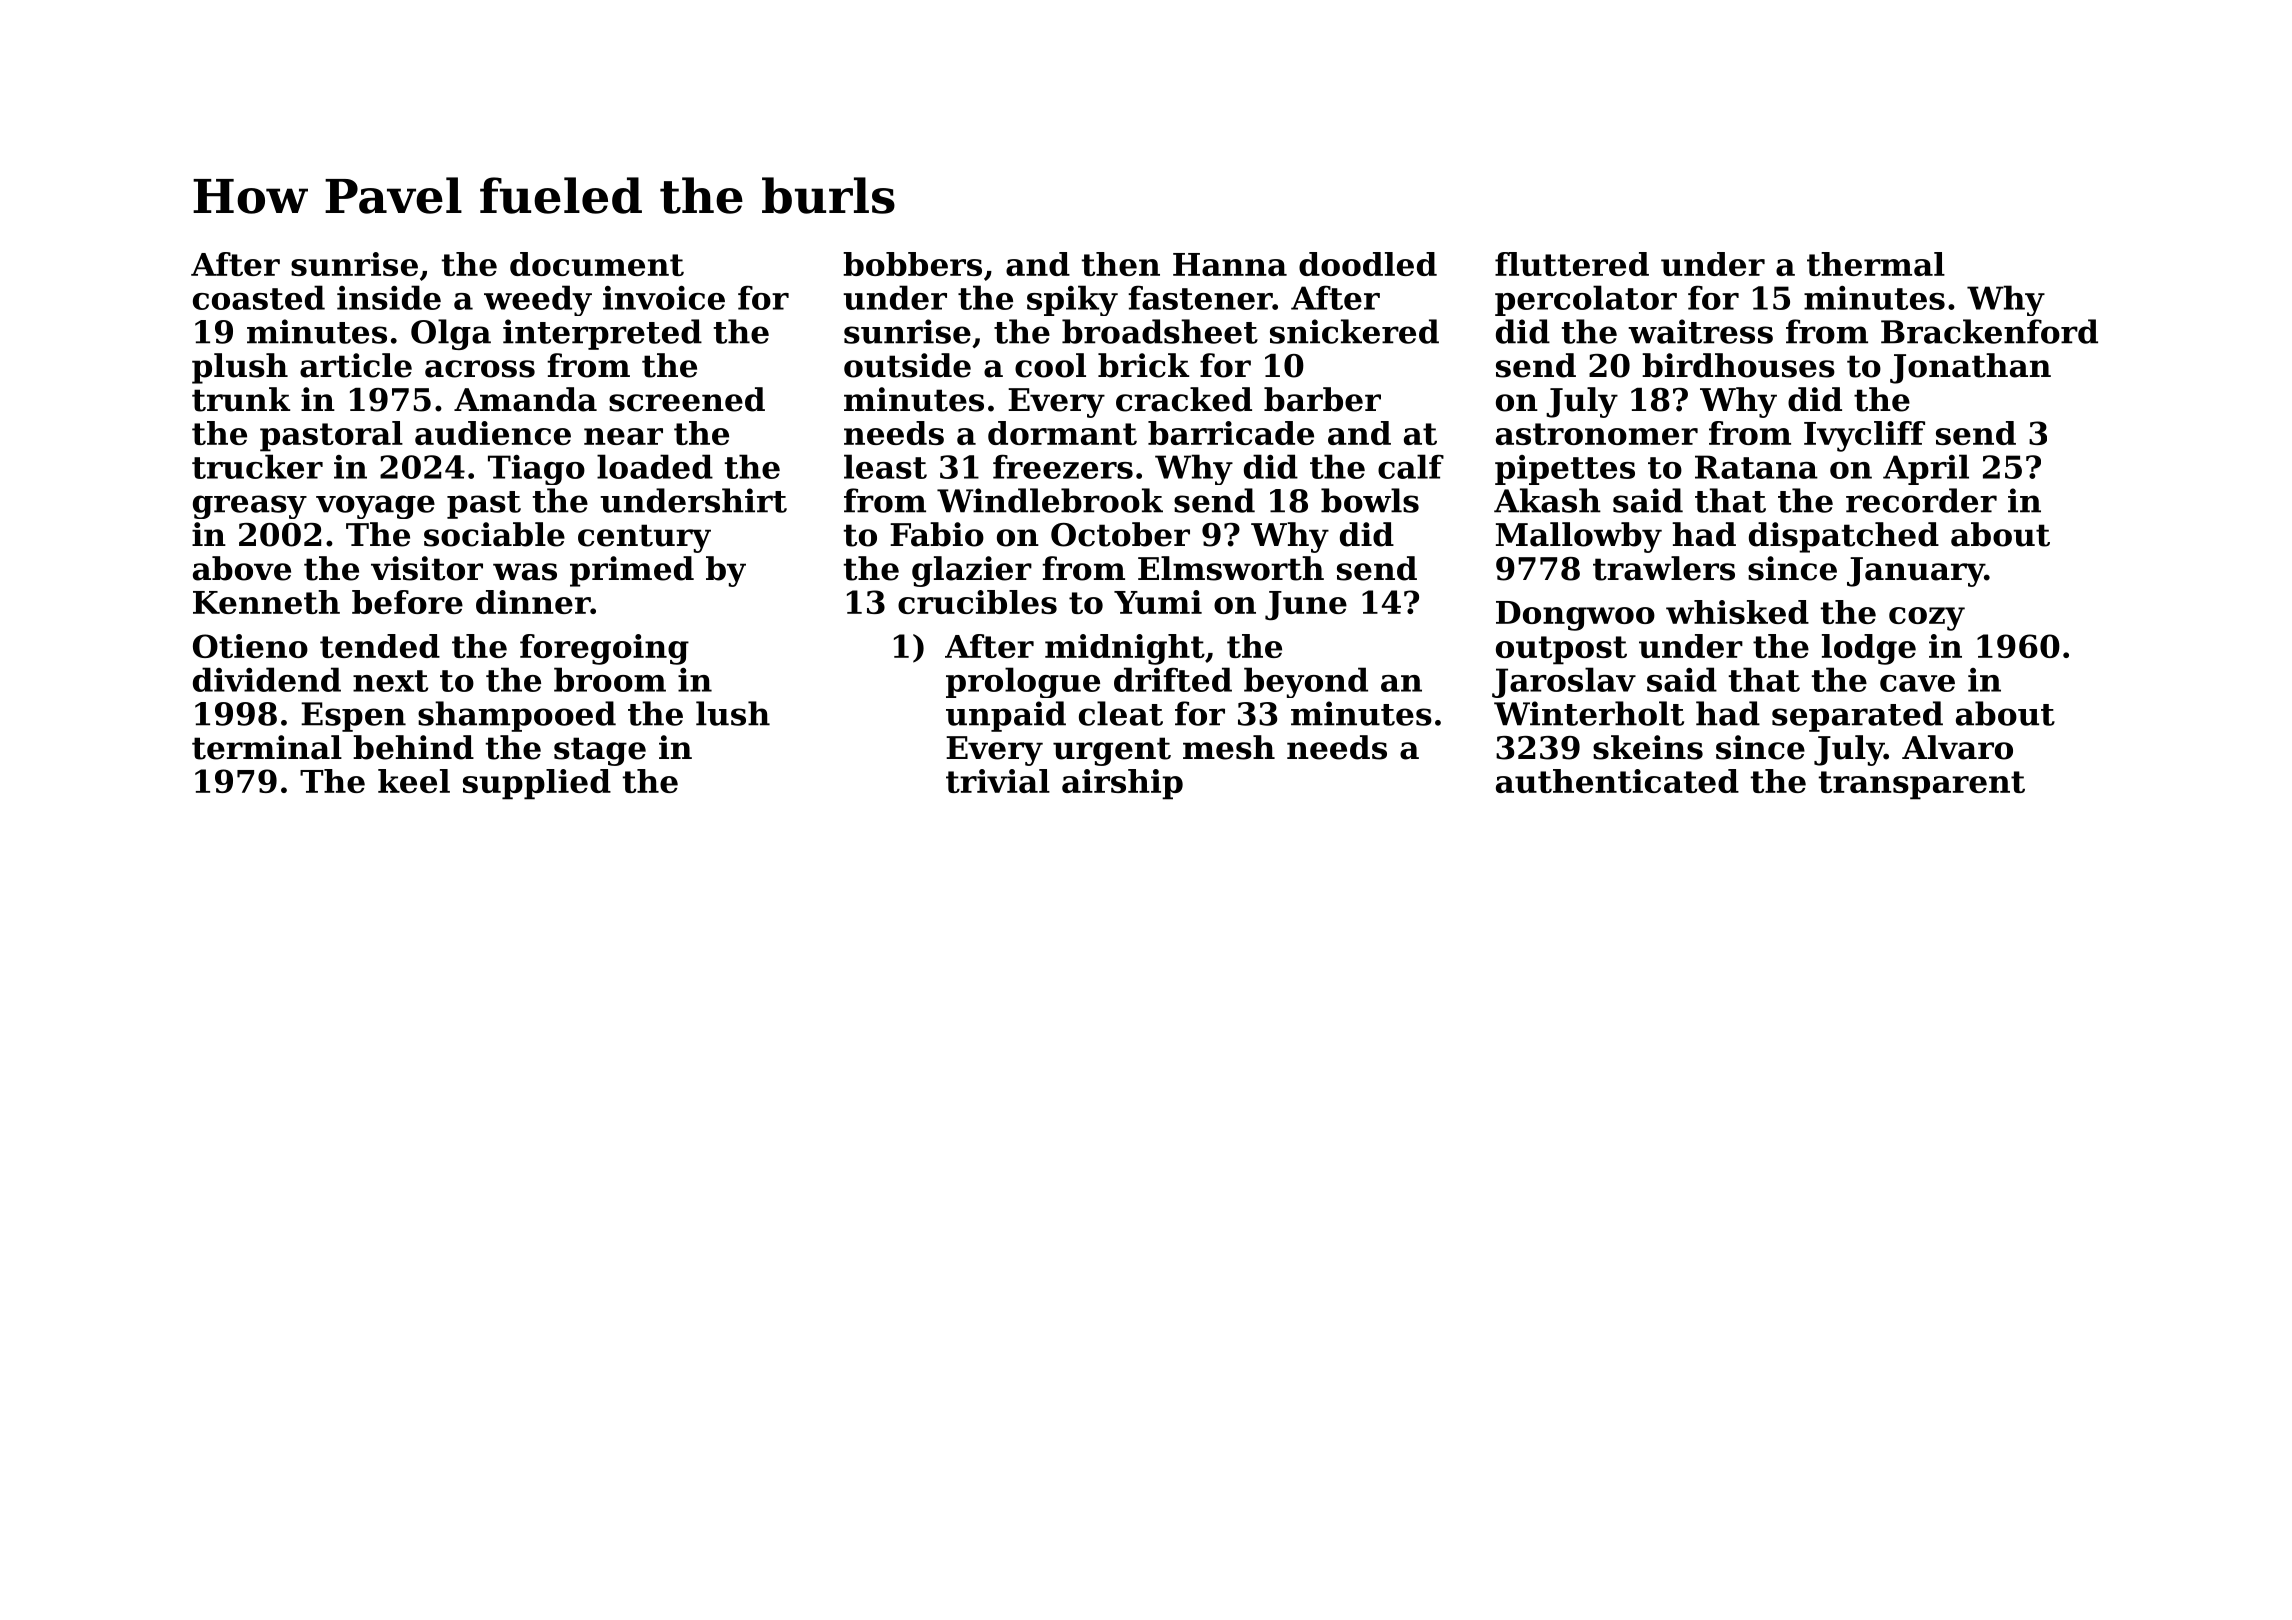  What do you see at coordinates (414, 781) in the screenshot?
I see `keel` at bounding box center [414, 781].
